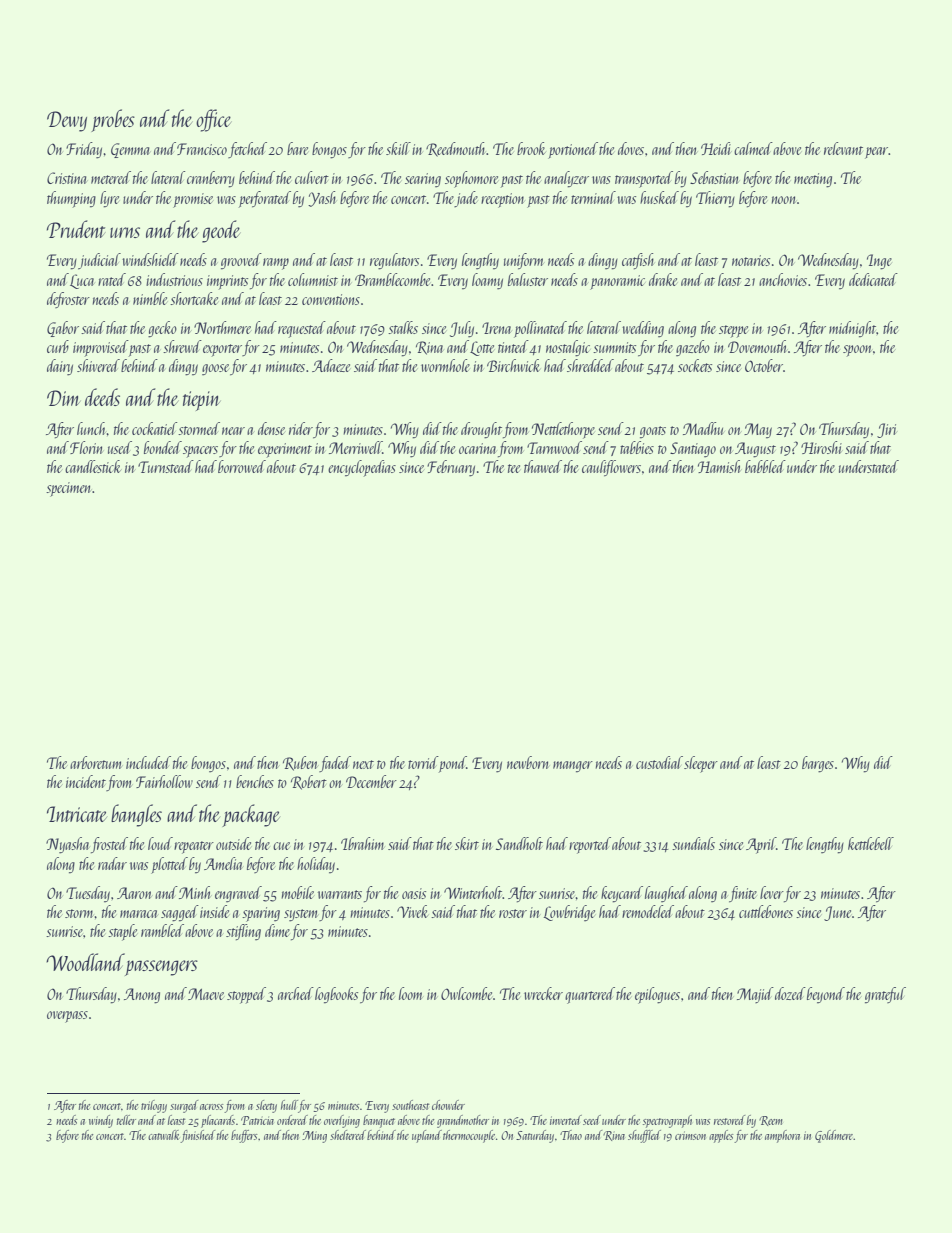  Describe the element at coordinates (362, 468) in the page. I see `encyclopedias` at that location.
